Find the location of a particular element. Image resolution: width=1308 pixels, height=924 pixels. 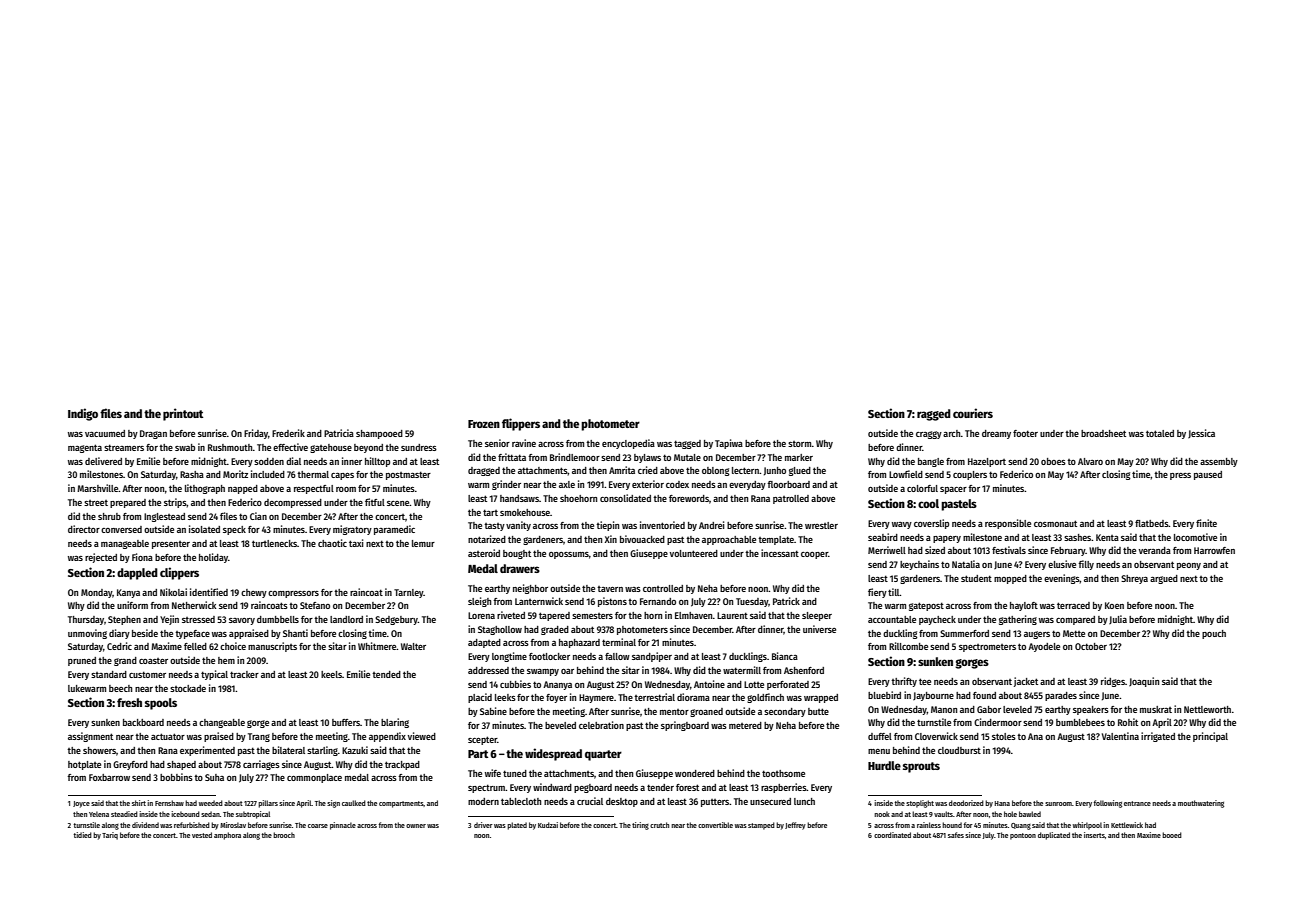

Cian is located at coordinates (258, 516).
